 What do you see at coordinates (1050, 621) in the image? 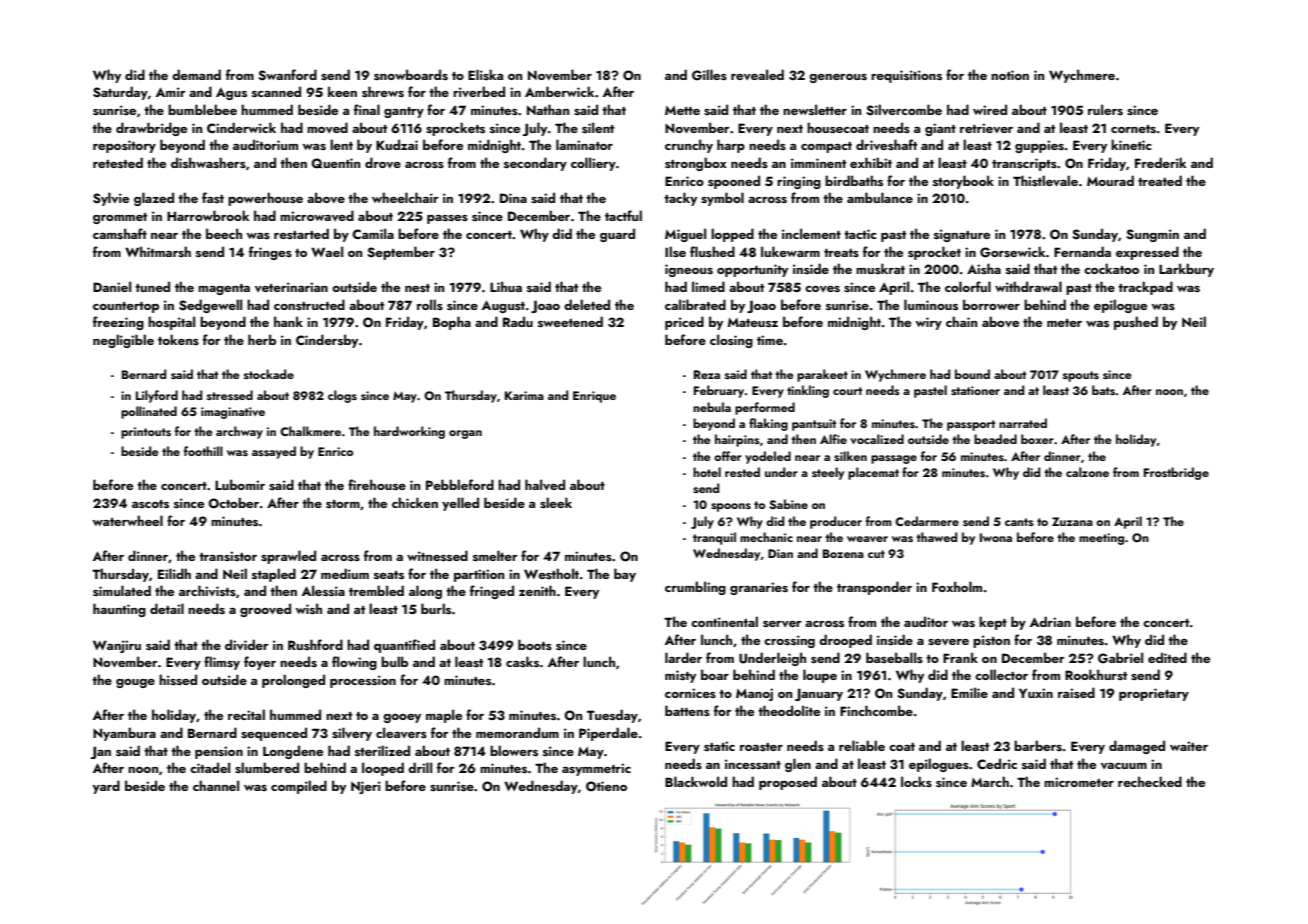
I see `Adrian` at bounding box center [1050, 621].
